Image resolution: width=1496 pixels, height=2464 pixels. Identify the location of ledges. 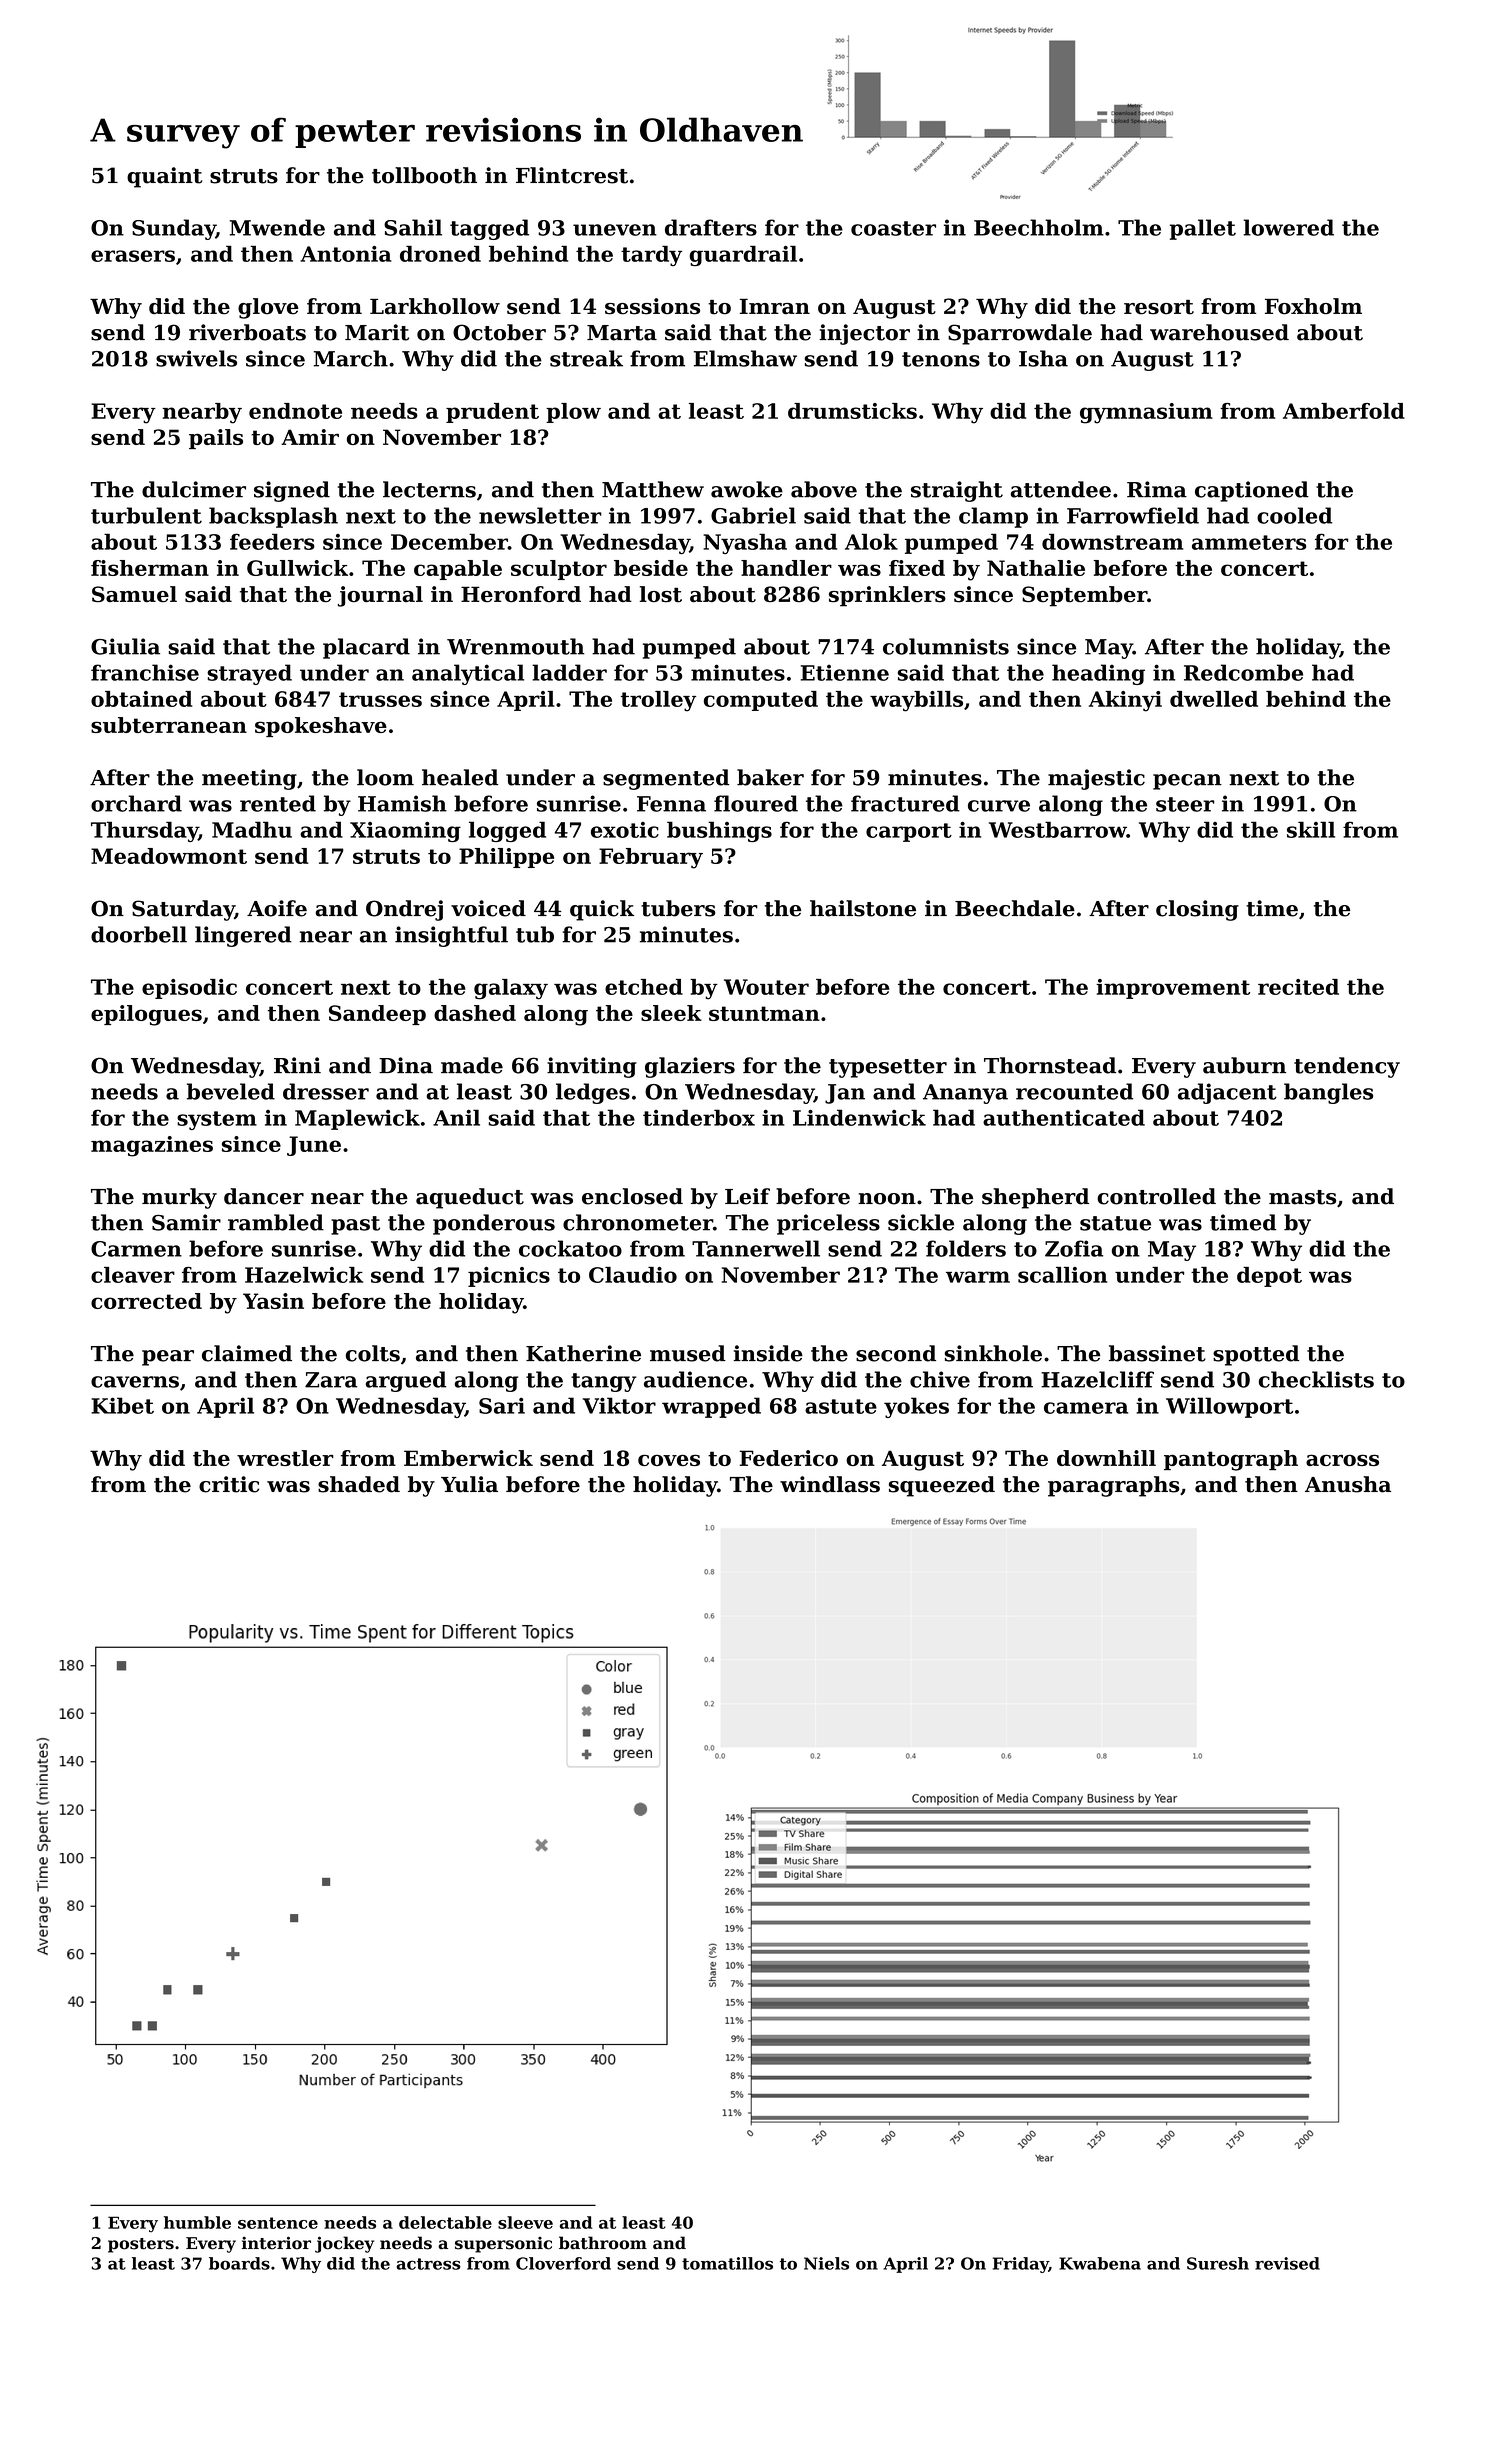
(593, 1093).
